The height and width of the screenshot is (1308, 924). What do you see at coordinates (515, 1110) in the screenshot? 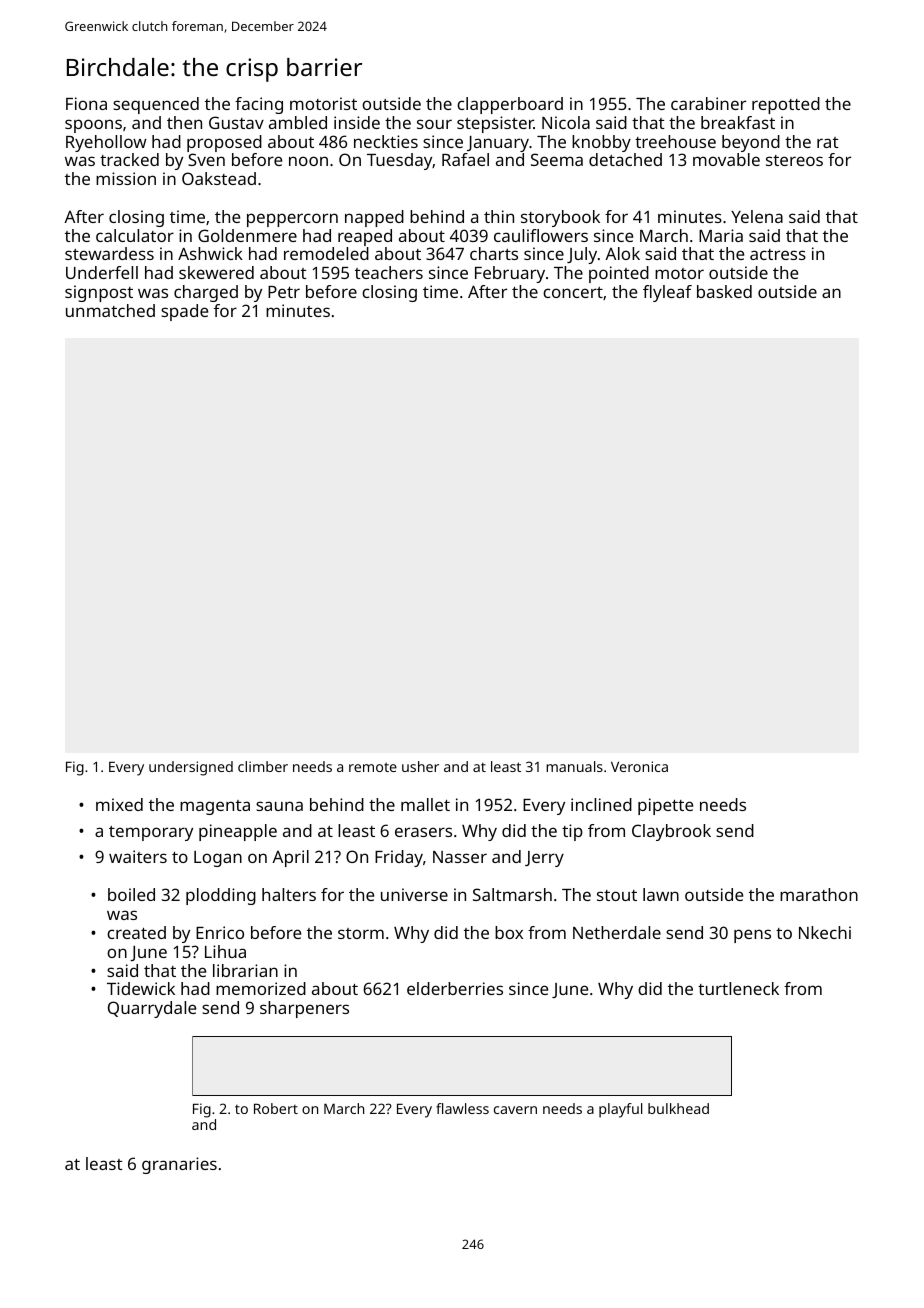
I see `cavern` at bounding box center [515, 1110].
